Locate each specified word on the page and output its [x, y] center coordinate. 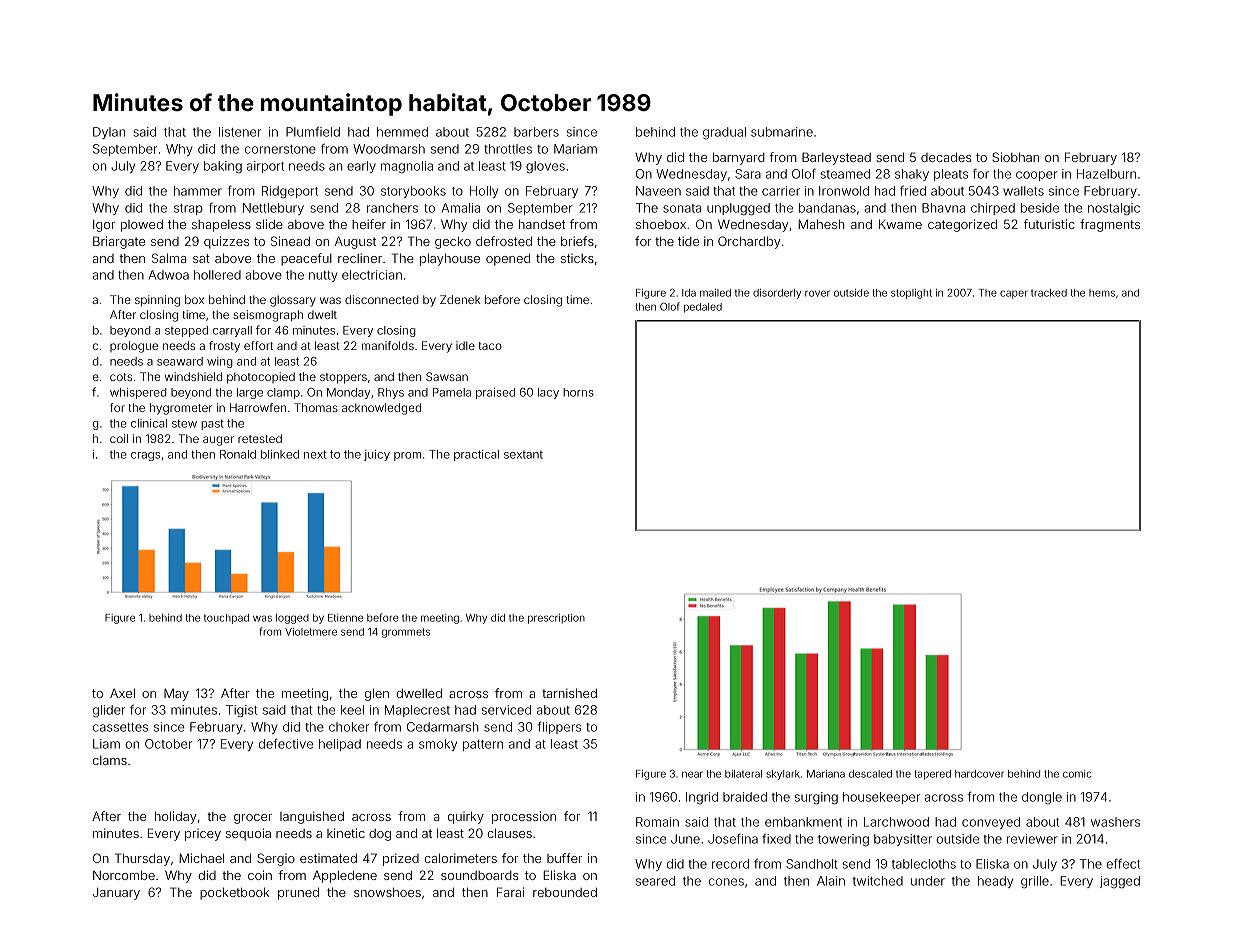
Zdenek [460, 299]
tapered [932, 775]
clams [110, 760]
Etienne [345, 618]
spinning [157, 301]
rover [817, 293]
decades [946, 157]
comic [1077, 774]
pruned [298, 893]
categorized [962, 225]
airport [265, 167]
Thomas [316, 407]
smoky [438, 745]
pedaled [703, 308]
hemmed [402, 132]
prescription [556, 619]
